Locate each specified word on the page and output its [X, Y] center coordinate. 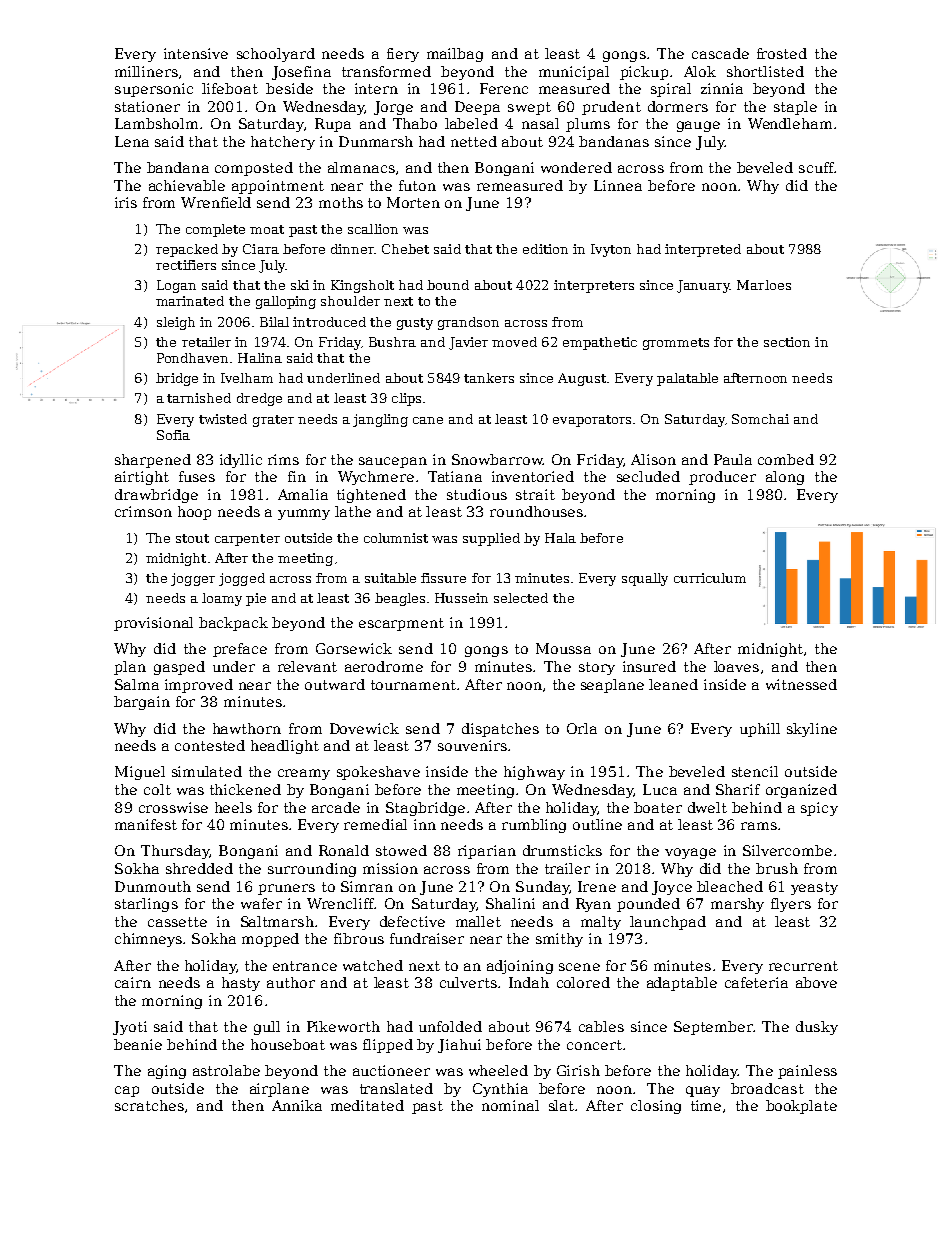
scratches [149, 1105]
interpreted [703, 250]
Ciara [261, 249]
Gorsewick [354, 648]
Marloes [764, 285]
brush [777, 868]
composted [254, 169]
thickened [245, 789]
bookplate [801, 1107]
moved [514, 342]
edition [545, 249]
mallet [478, 921]
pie [256, 599]
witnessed [801, 684]
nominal [510, 1105]
